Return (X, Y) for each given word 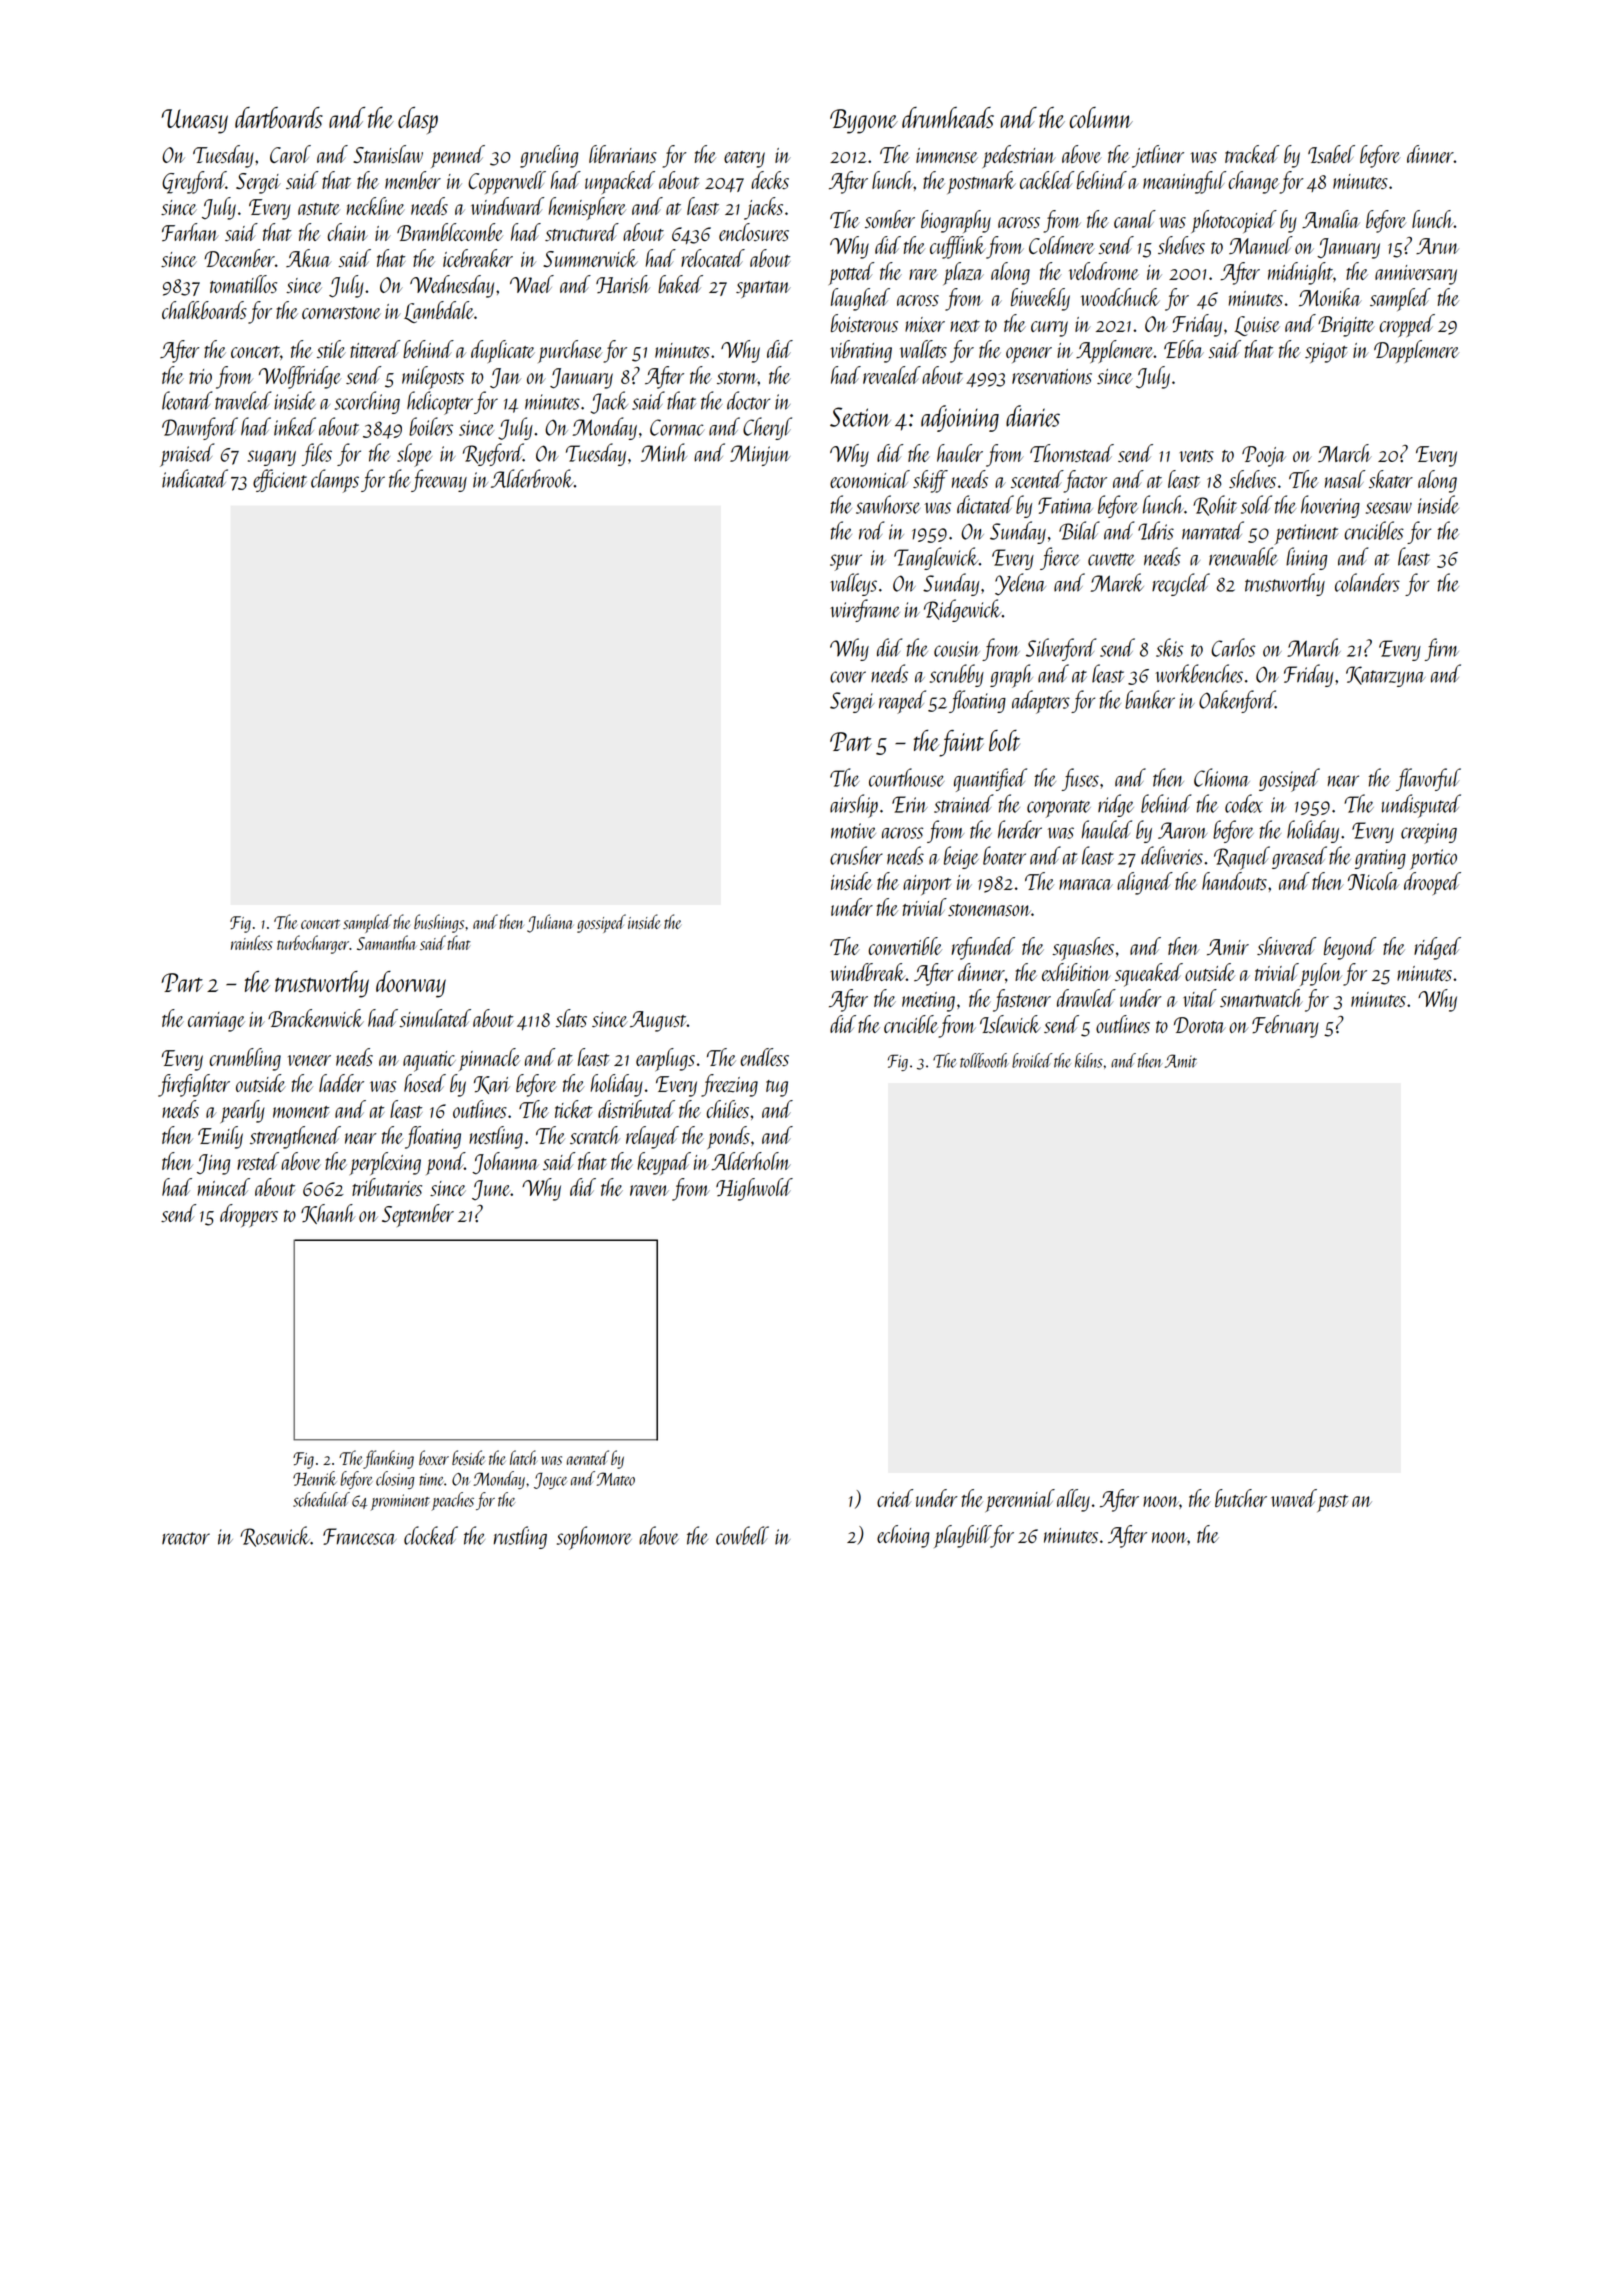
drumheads (948, 117)
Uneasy (194, 121)
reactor (186, 1538)
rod (872, 530)
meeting (928, 1002)
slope (414, 455)
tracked (1252, 154)
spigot (1326, 353)
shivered (1286, 946)
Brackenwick (316, 1018)
